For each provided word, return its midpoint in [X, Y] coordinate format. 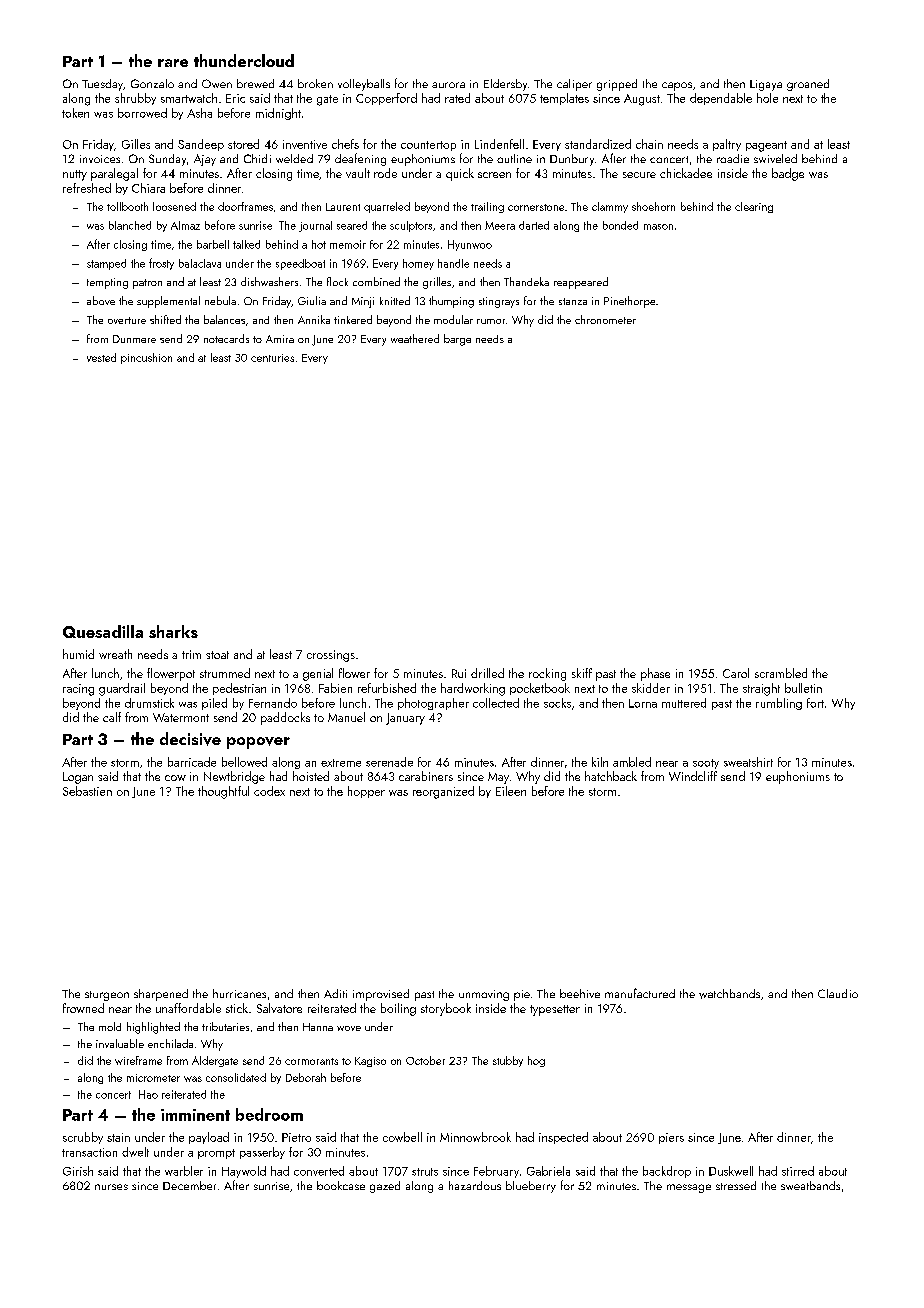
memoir [348, 244]
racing [78, 690]
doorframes [245, 206]
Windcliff [693, 776]
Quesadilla [103, 631]
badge [788, 174]
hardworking [473, 689]
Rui [459, 673]
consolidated [236, 1077]
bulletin [803, 688]
